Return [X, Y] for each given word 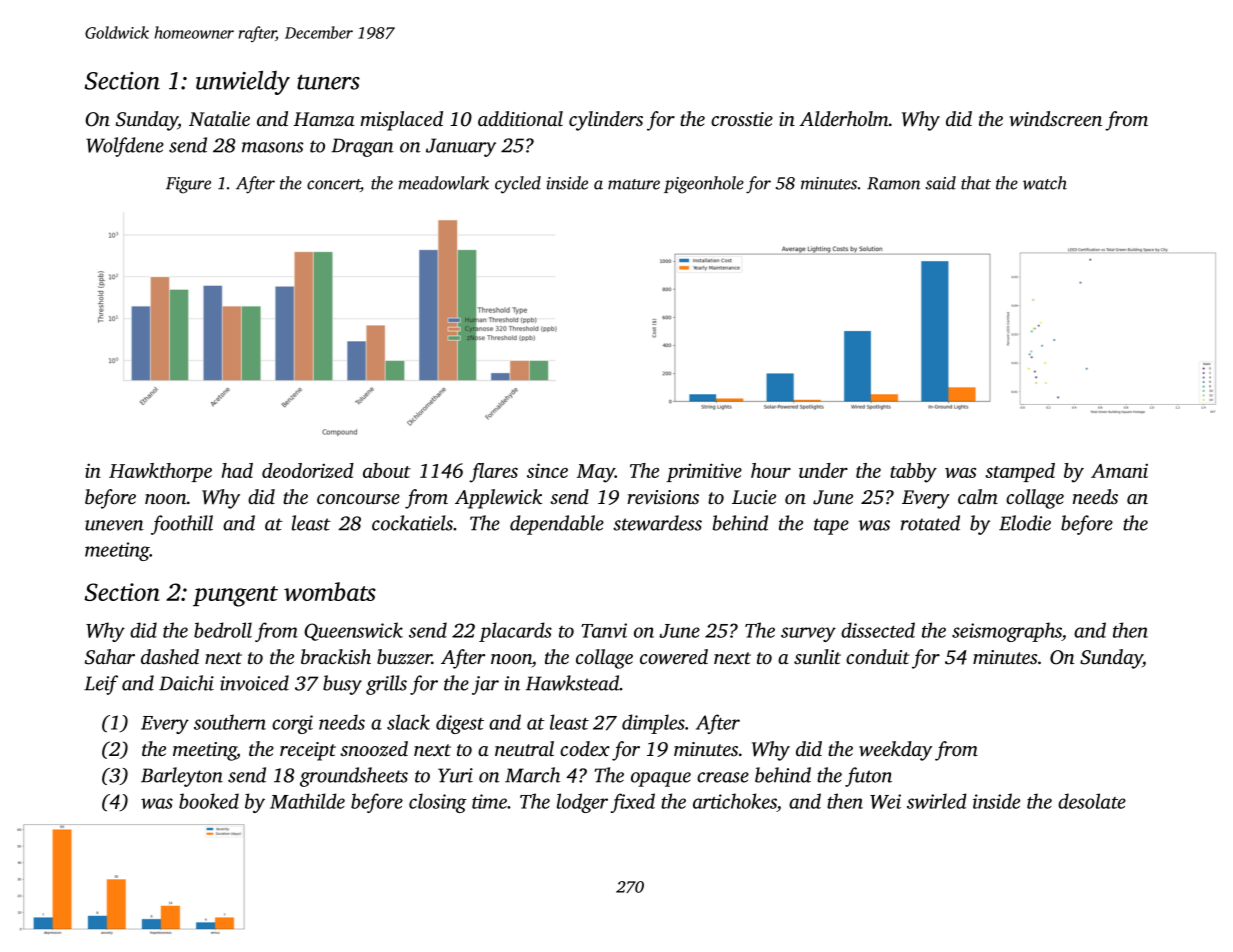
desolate [1092, 801]
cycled [518, 185]
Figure [188, 185]
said [940, 183]
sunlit [817, 656]
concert [334, 185]
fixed [633, 803]
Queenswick [353, 631]
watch [1045, 183]
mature [634, 184]
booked [209, 801]
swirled [937, 801]
